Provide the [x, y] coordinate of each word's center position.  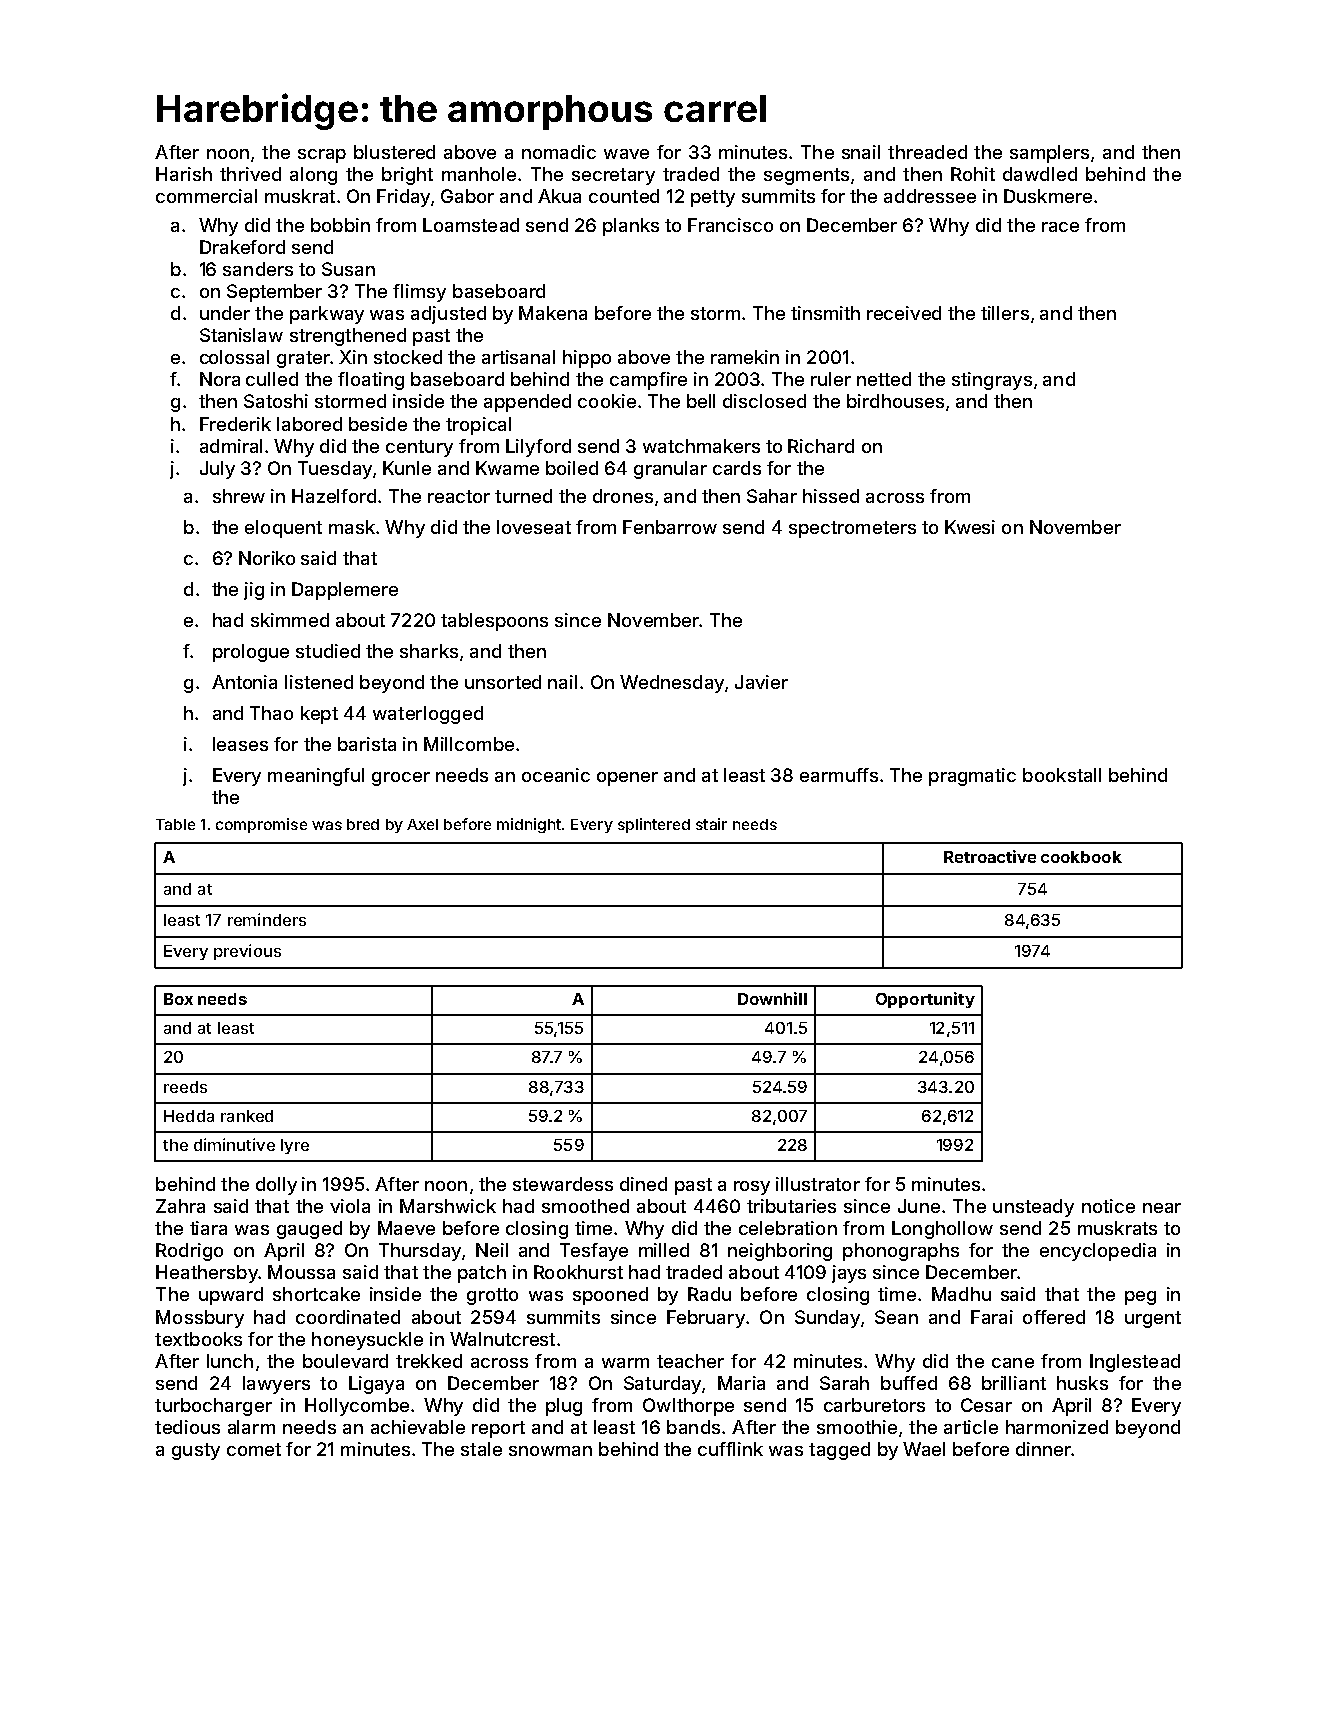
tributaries [791, 1206]
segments [806, 176]
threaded [927, 152]
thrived [250, 174]
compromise [261, 825]
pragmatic [972, 777]
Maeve [406, 1228]
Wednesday [672, 684]
